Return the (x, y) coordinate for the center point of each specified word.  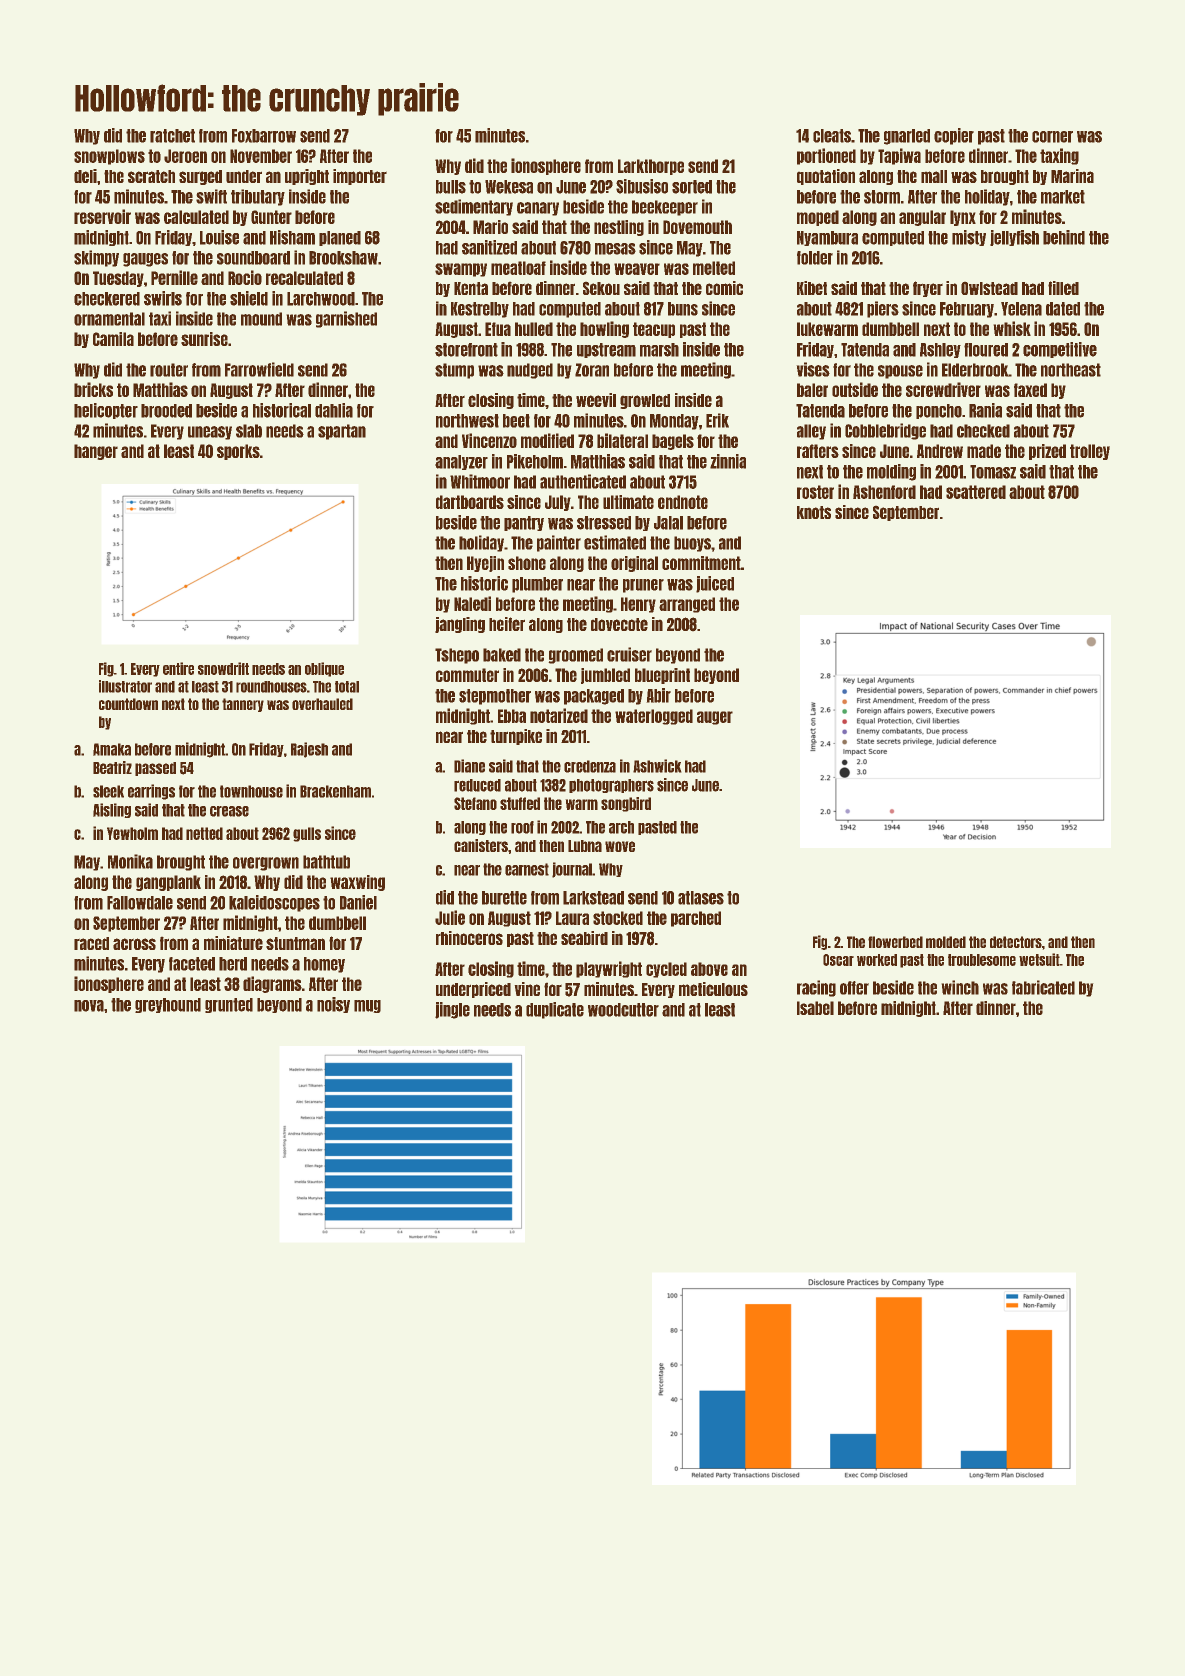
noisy (333, 1005)
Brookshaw (343, 258)
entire (178, 668)
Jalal (668, 523)
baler (812, 390)
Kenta (471, 288)
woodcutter (623, 1010)
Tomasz (993, 472)
